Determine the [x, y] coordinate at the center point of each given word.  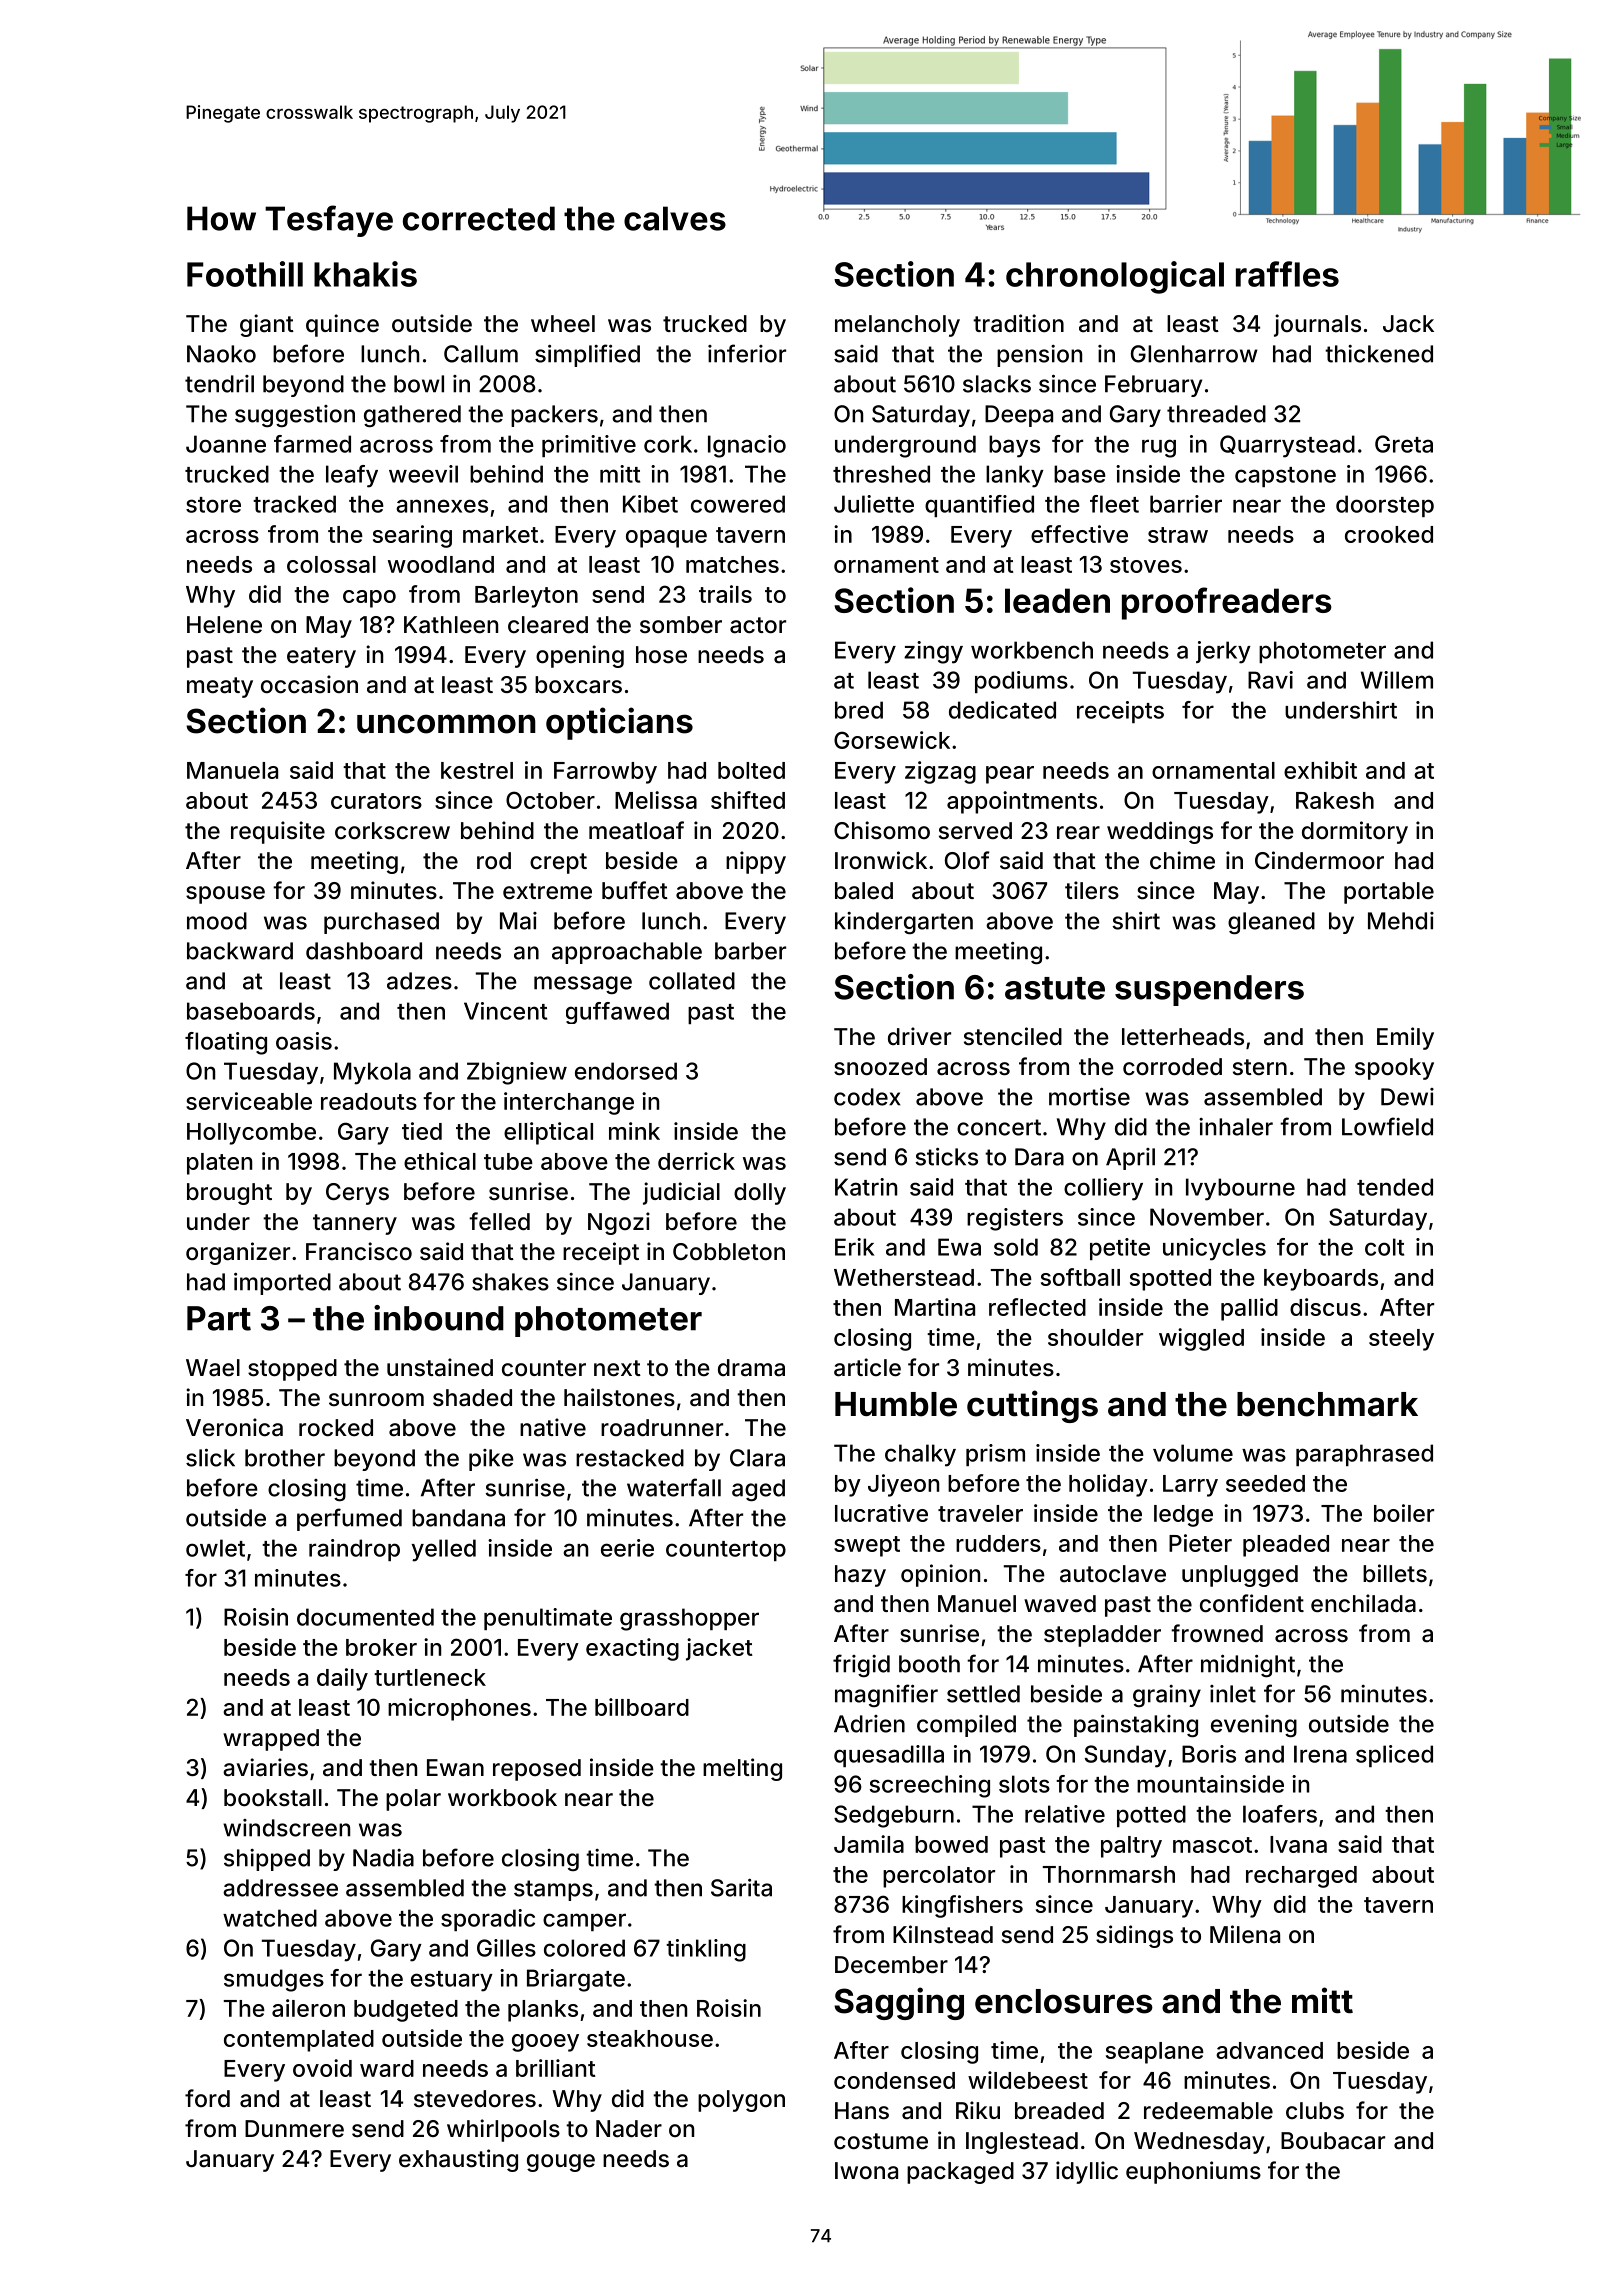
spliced [1394, 1756]
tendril [219, 384]
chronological [1115, 277]
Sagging [899, 2003]
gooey [545, 2043]
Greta [1404, 444]
